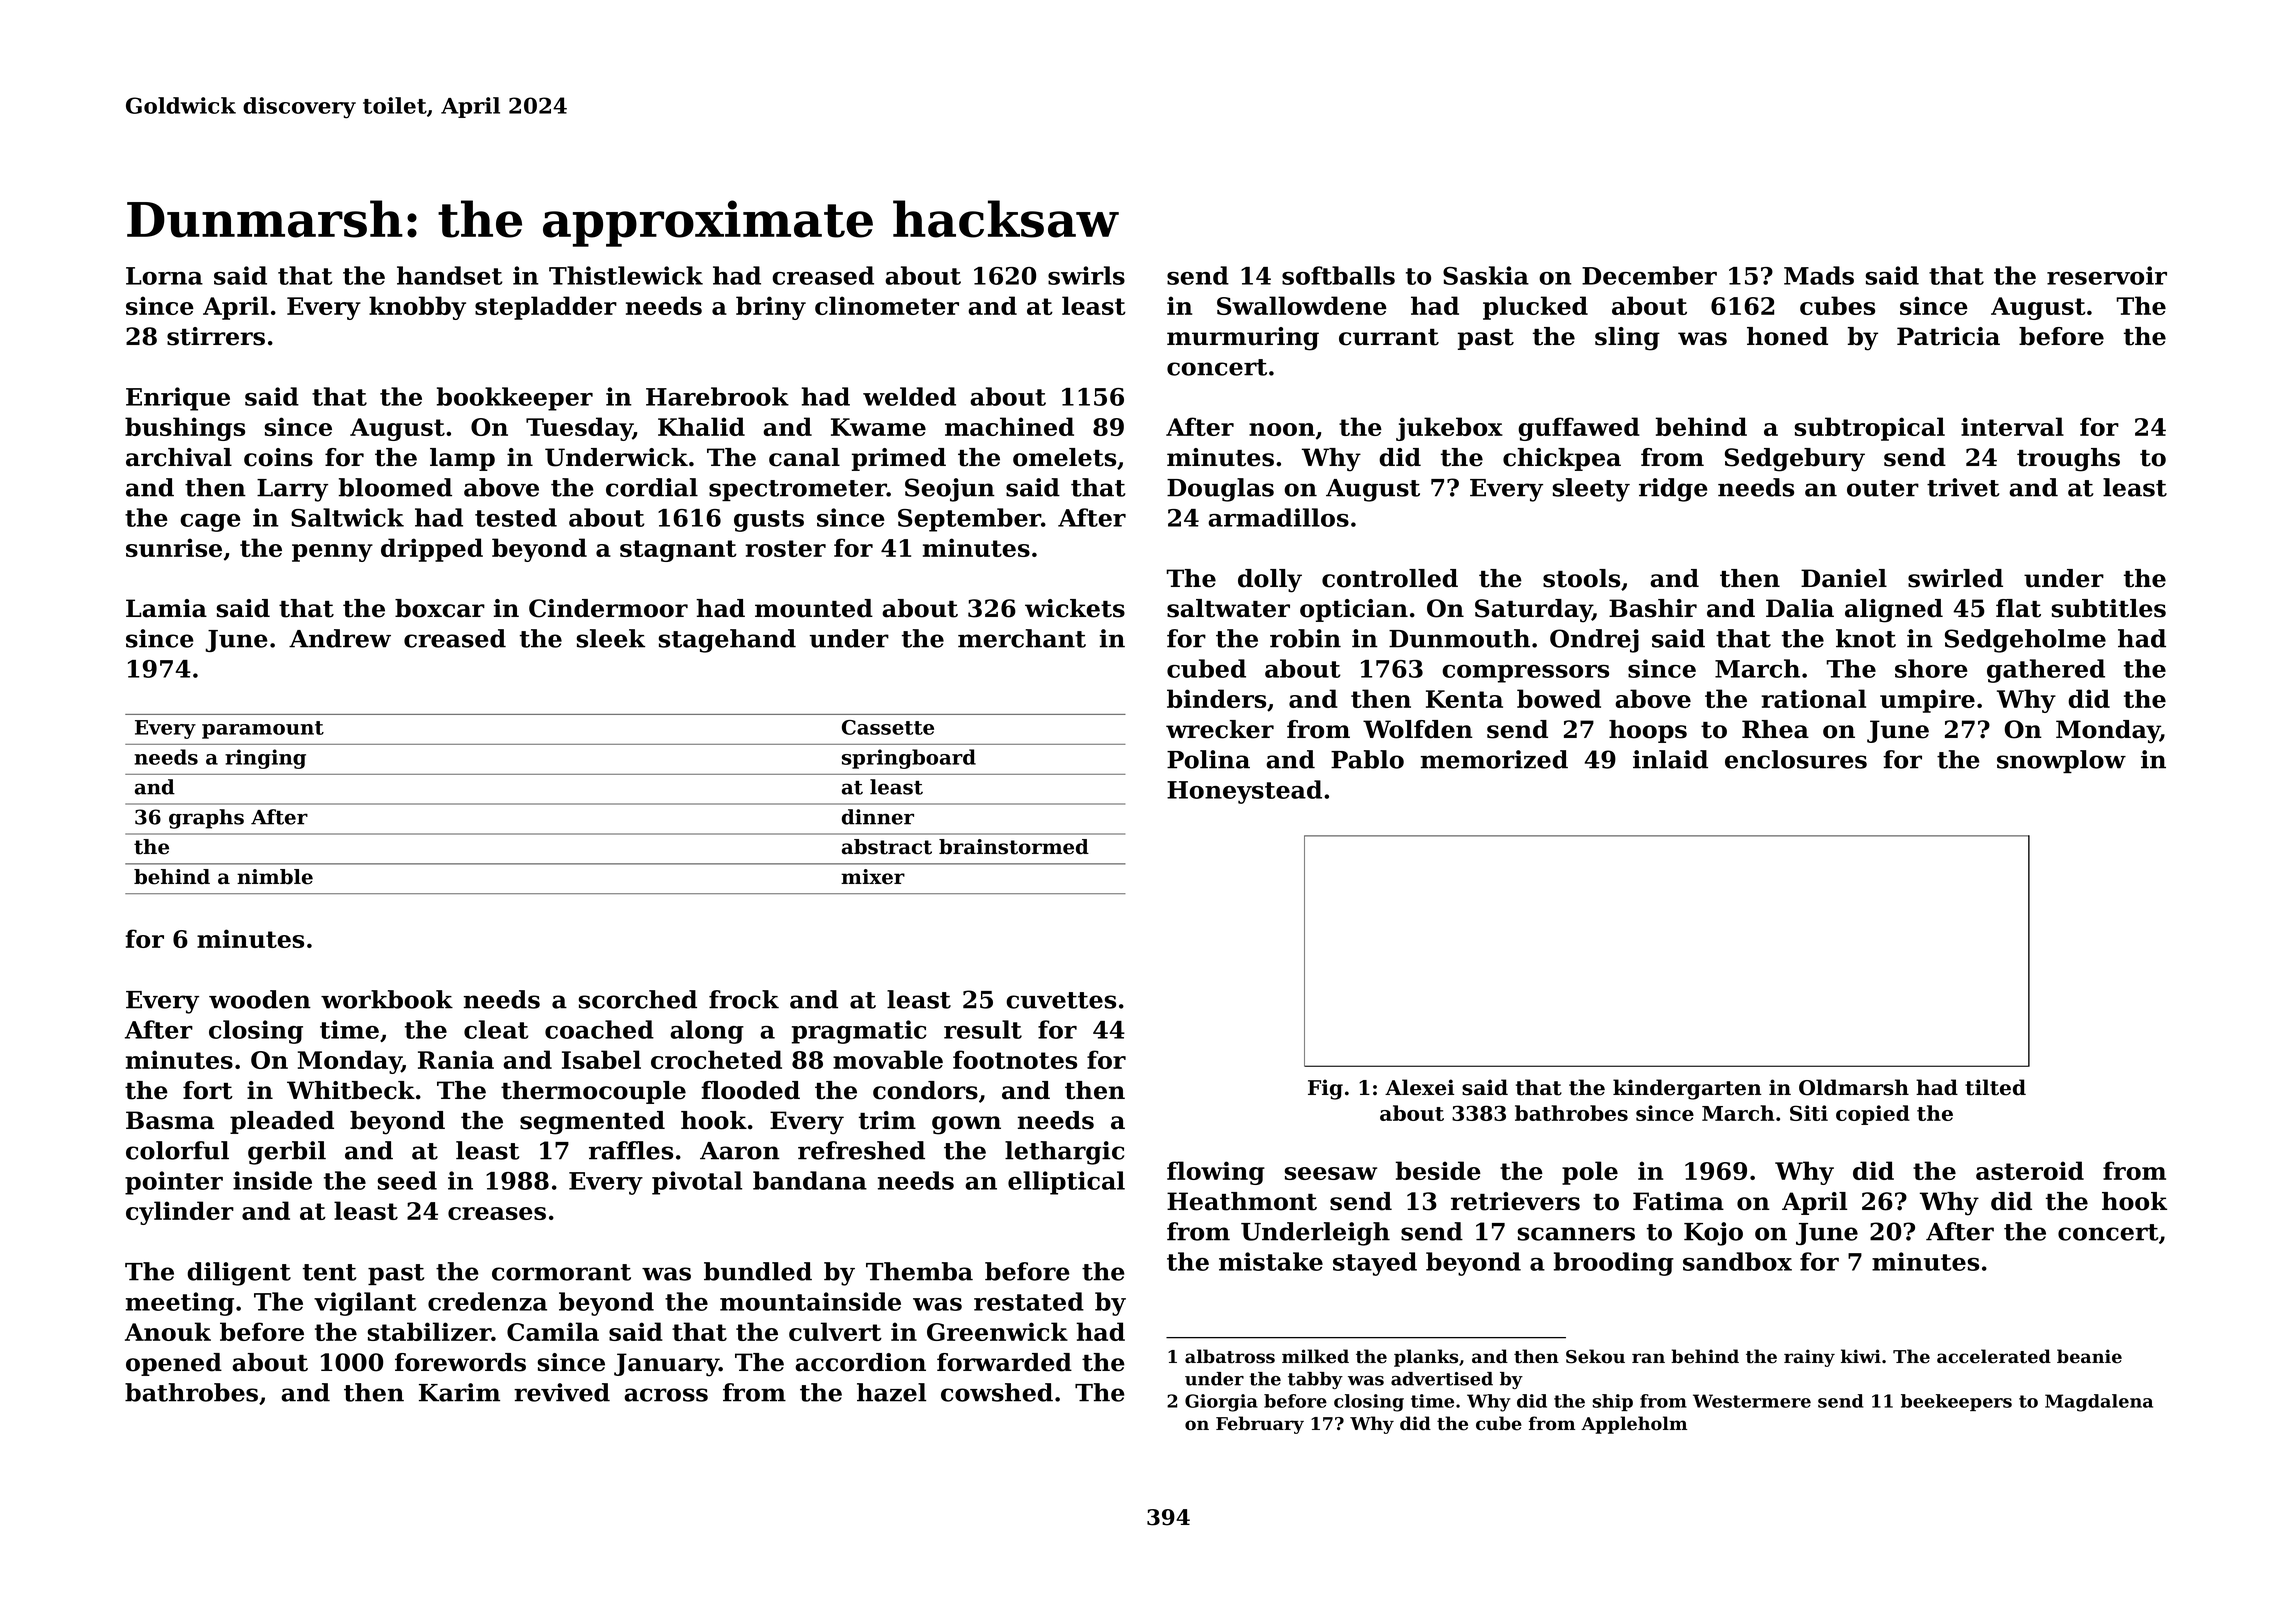  Describe the element at coordinates (1216, 1173) in the image. I see `flowing` at that location.
